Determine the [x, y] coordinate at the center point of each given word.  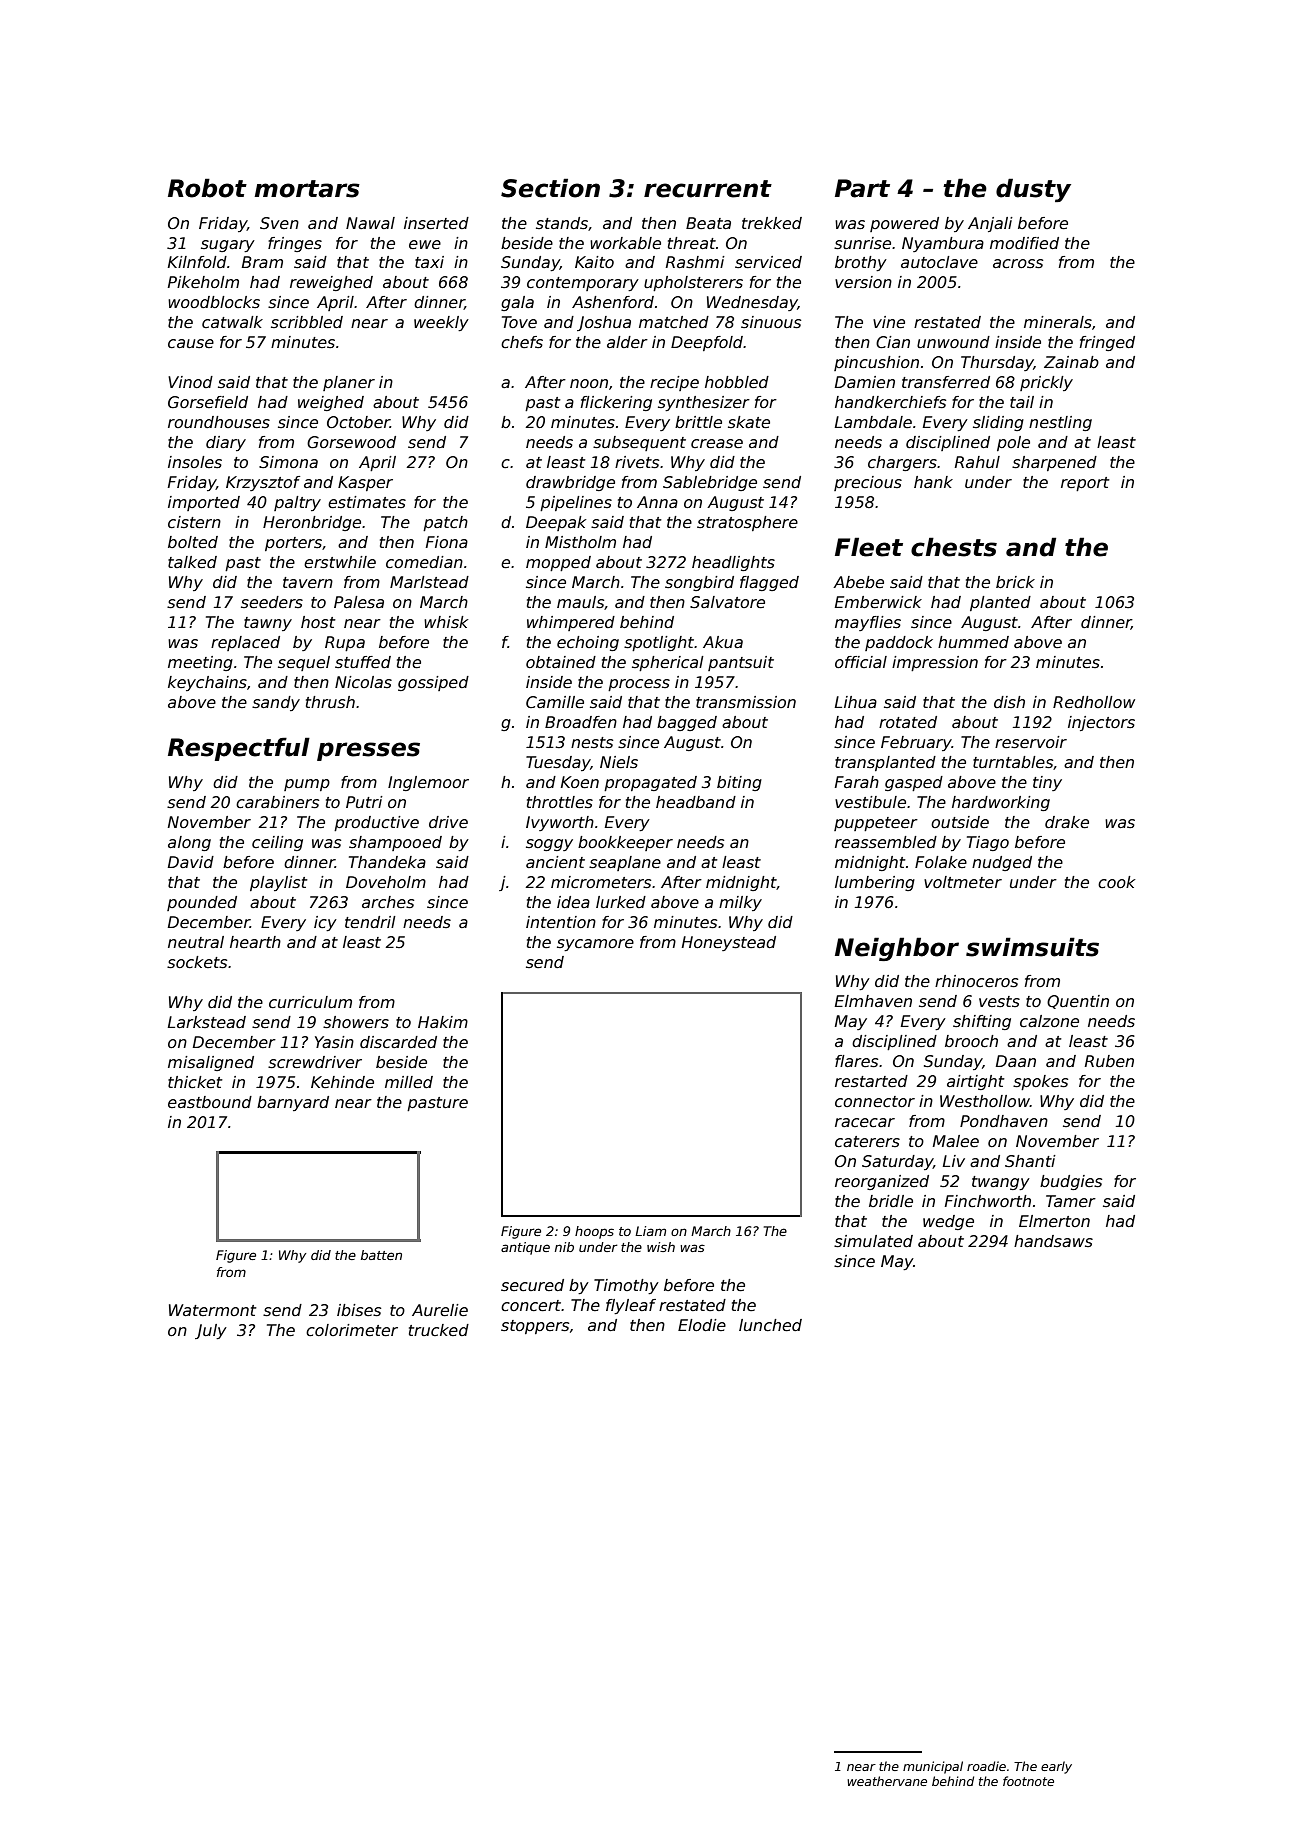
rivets [637, 462]
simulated [873, 1241]
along [189, 843]
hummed [973, 642]
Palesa [359, 602]
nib [564, 1247]
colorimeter [352, 1330]
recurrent [708, 189]
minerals [1058, 322]
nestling [1060, 423]
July [211, 1331]
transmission [746, 702]
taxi [429, 262]
